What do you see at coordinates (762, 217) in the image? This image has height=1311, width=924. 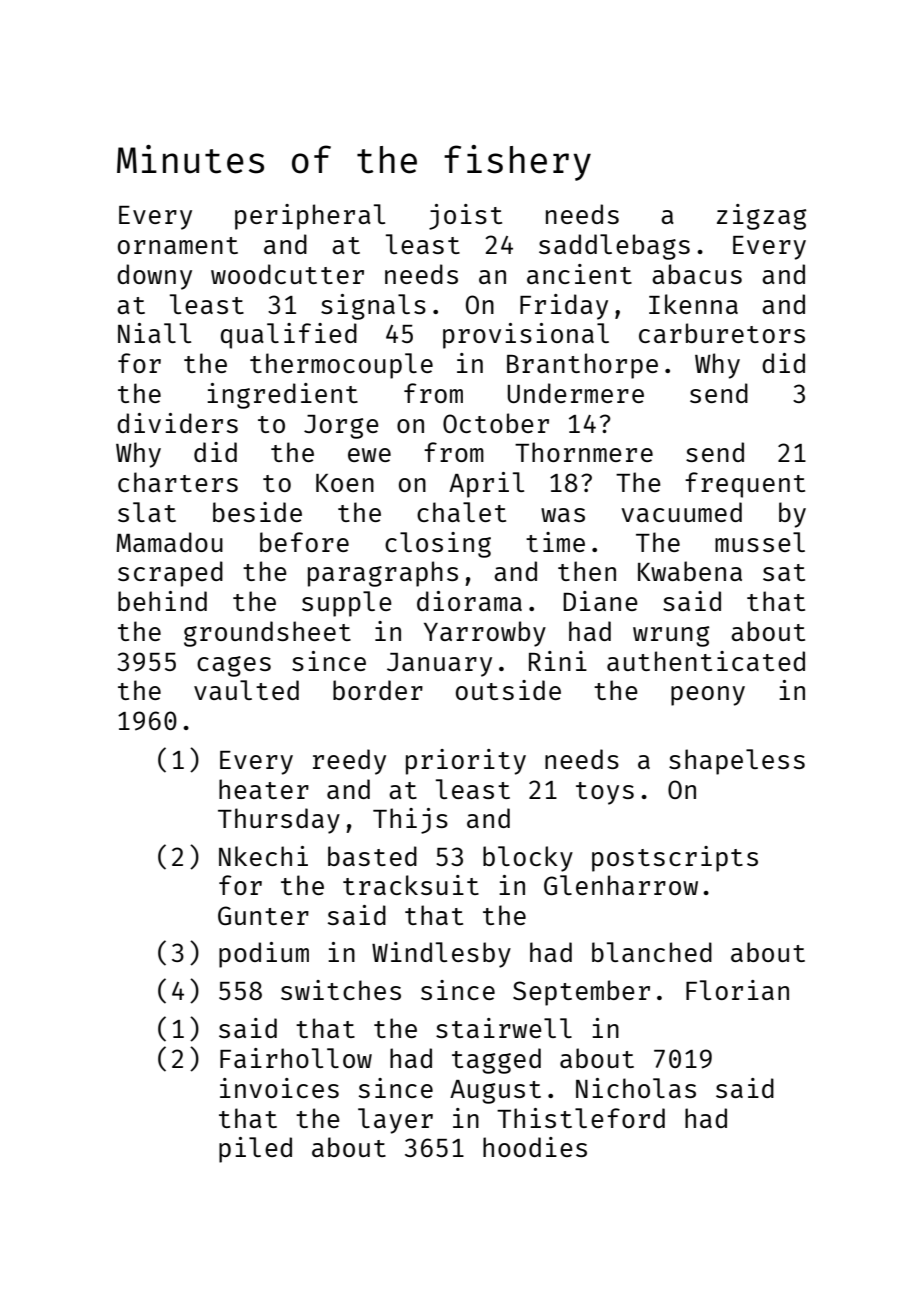 I see `zigzag` at bounding box center [762, 217].
